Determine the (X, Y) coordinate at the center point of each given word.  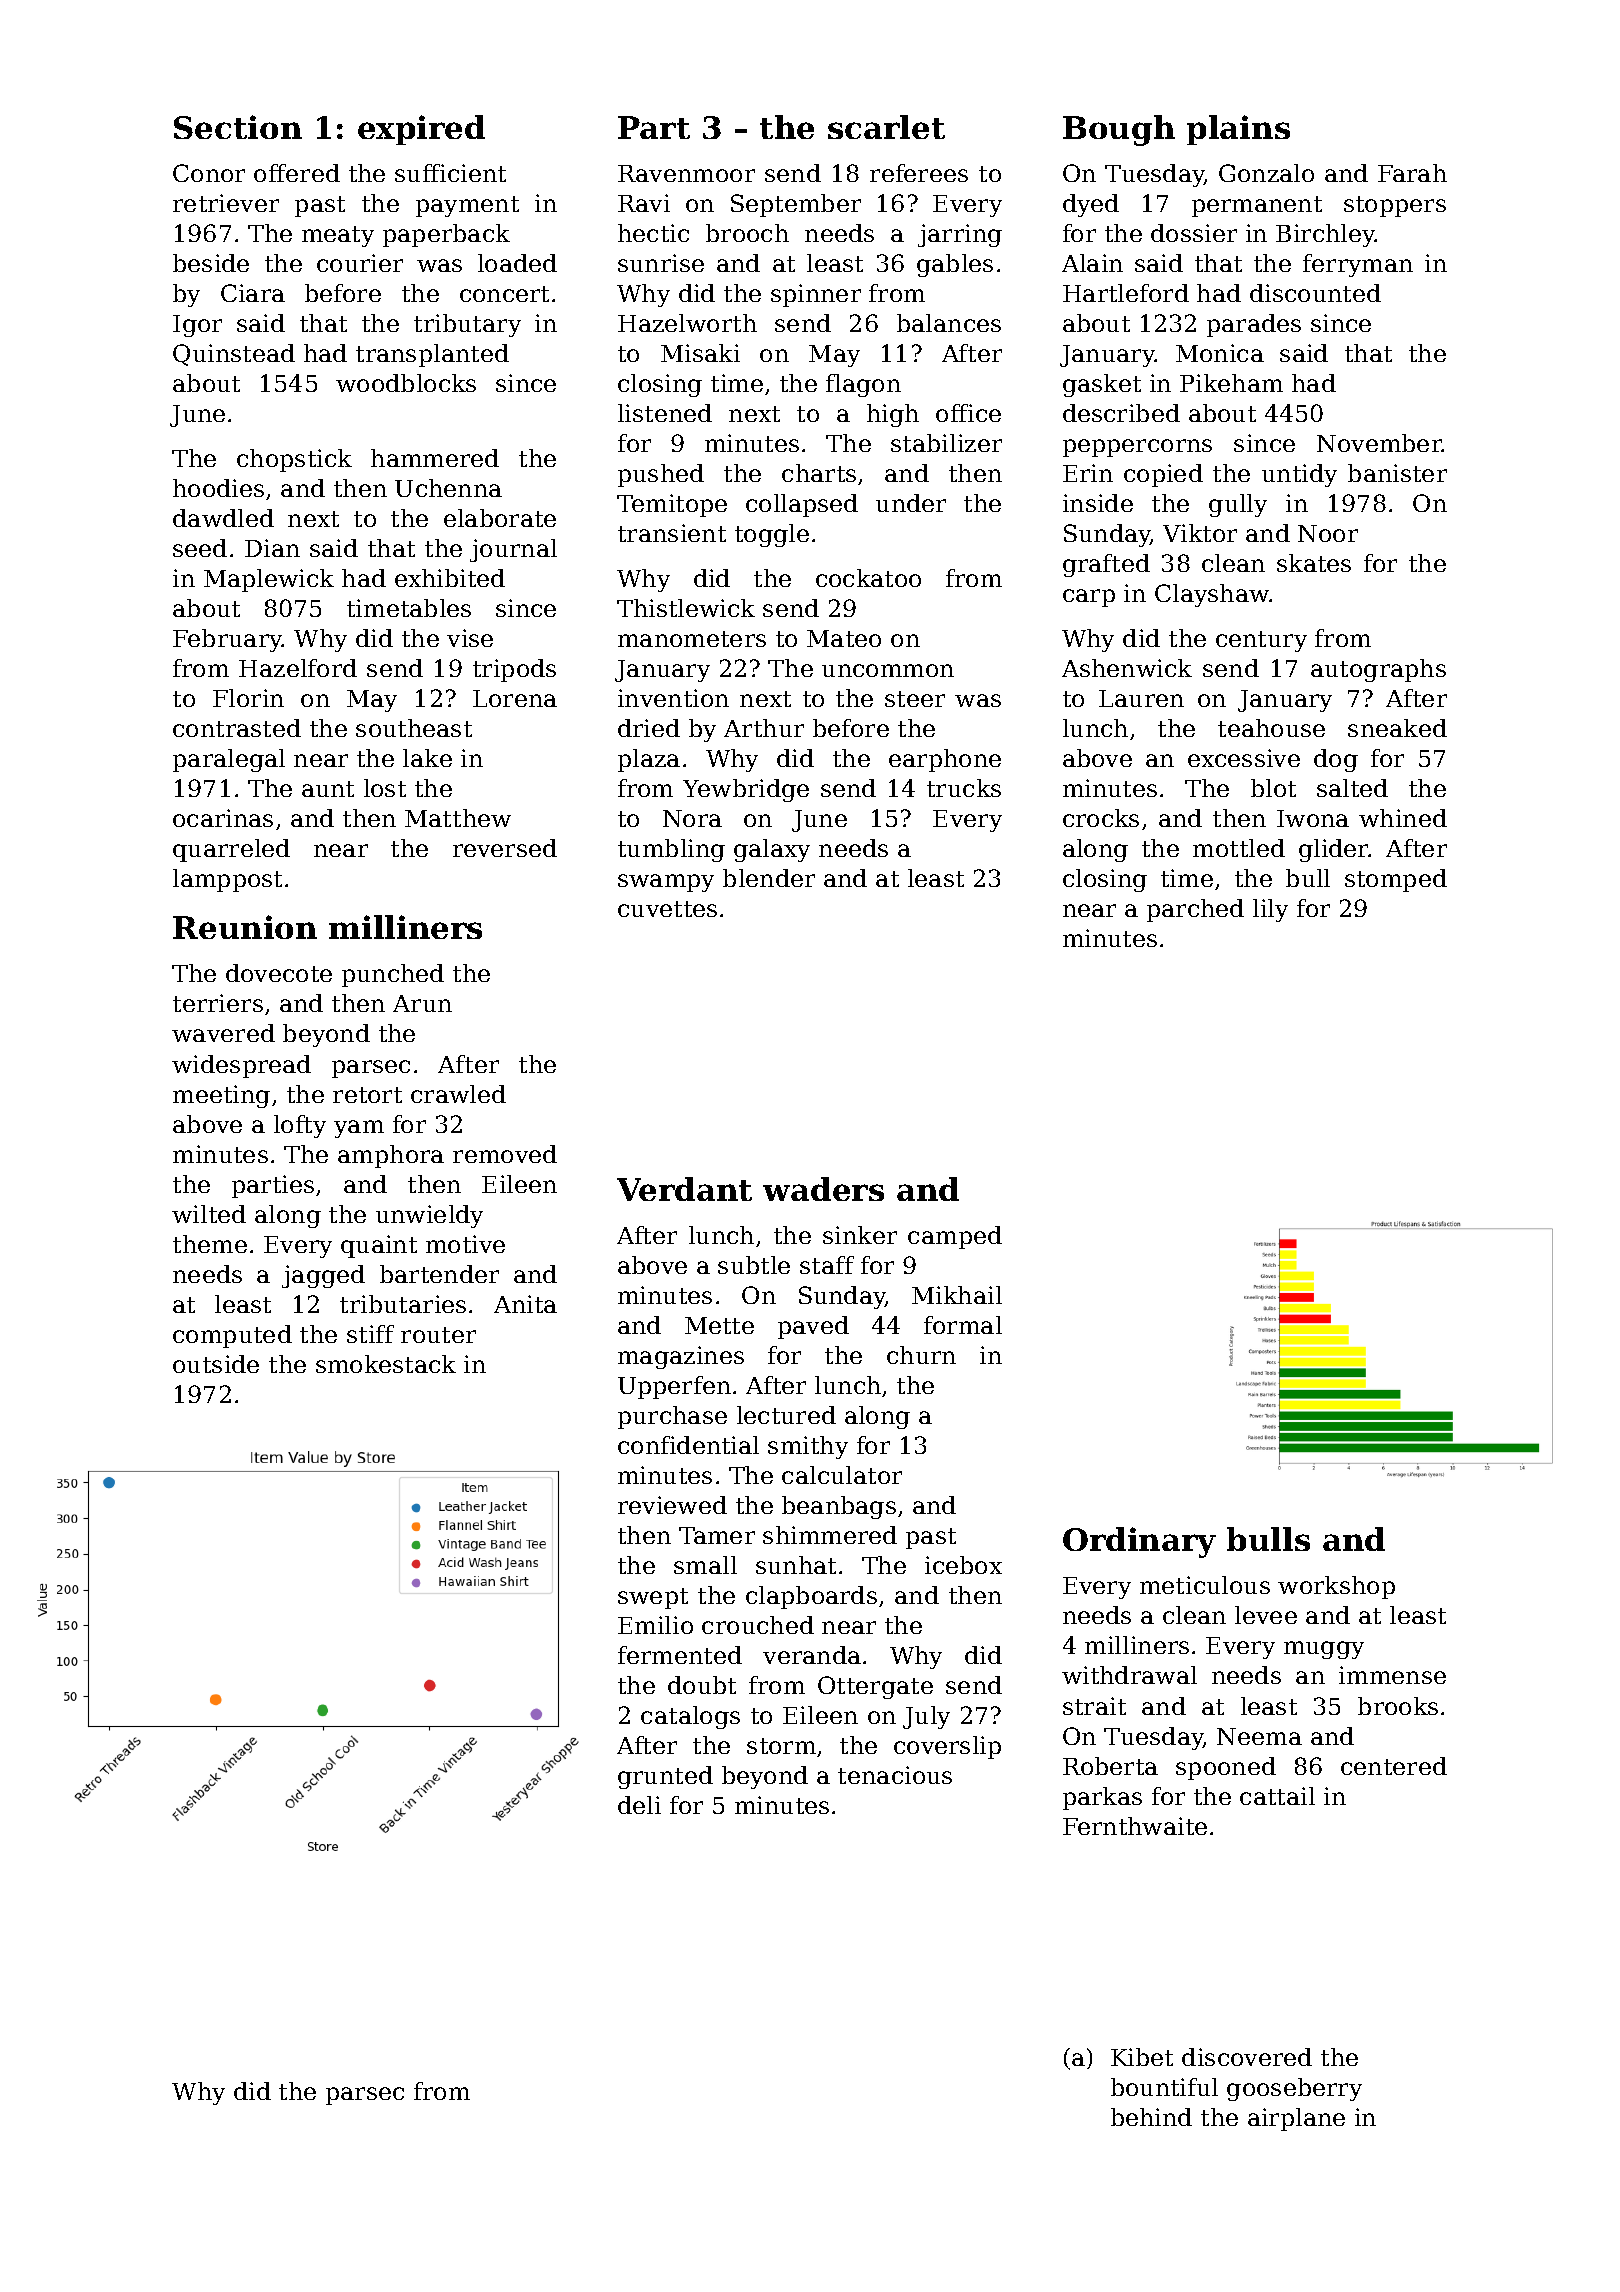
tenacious (895, 1775)
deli (639, 1805)
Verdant (684, 1189)
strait (1094, 1706)
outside (216, 1364)
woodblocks (406, 383)
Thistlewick (686, 608)
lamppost (227, 880)
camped (955, 1237)
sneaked (1397, 728)
